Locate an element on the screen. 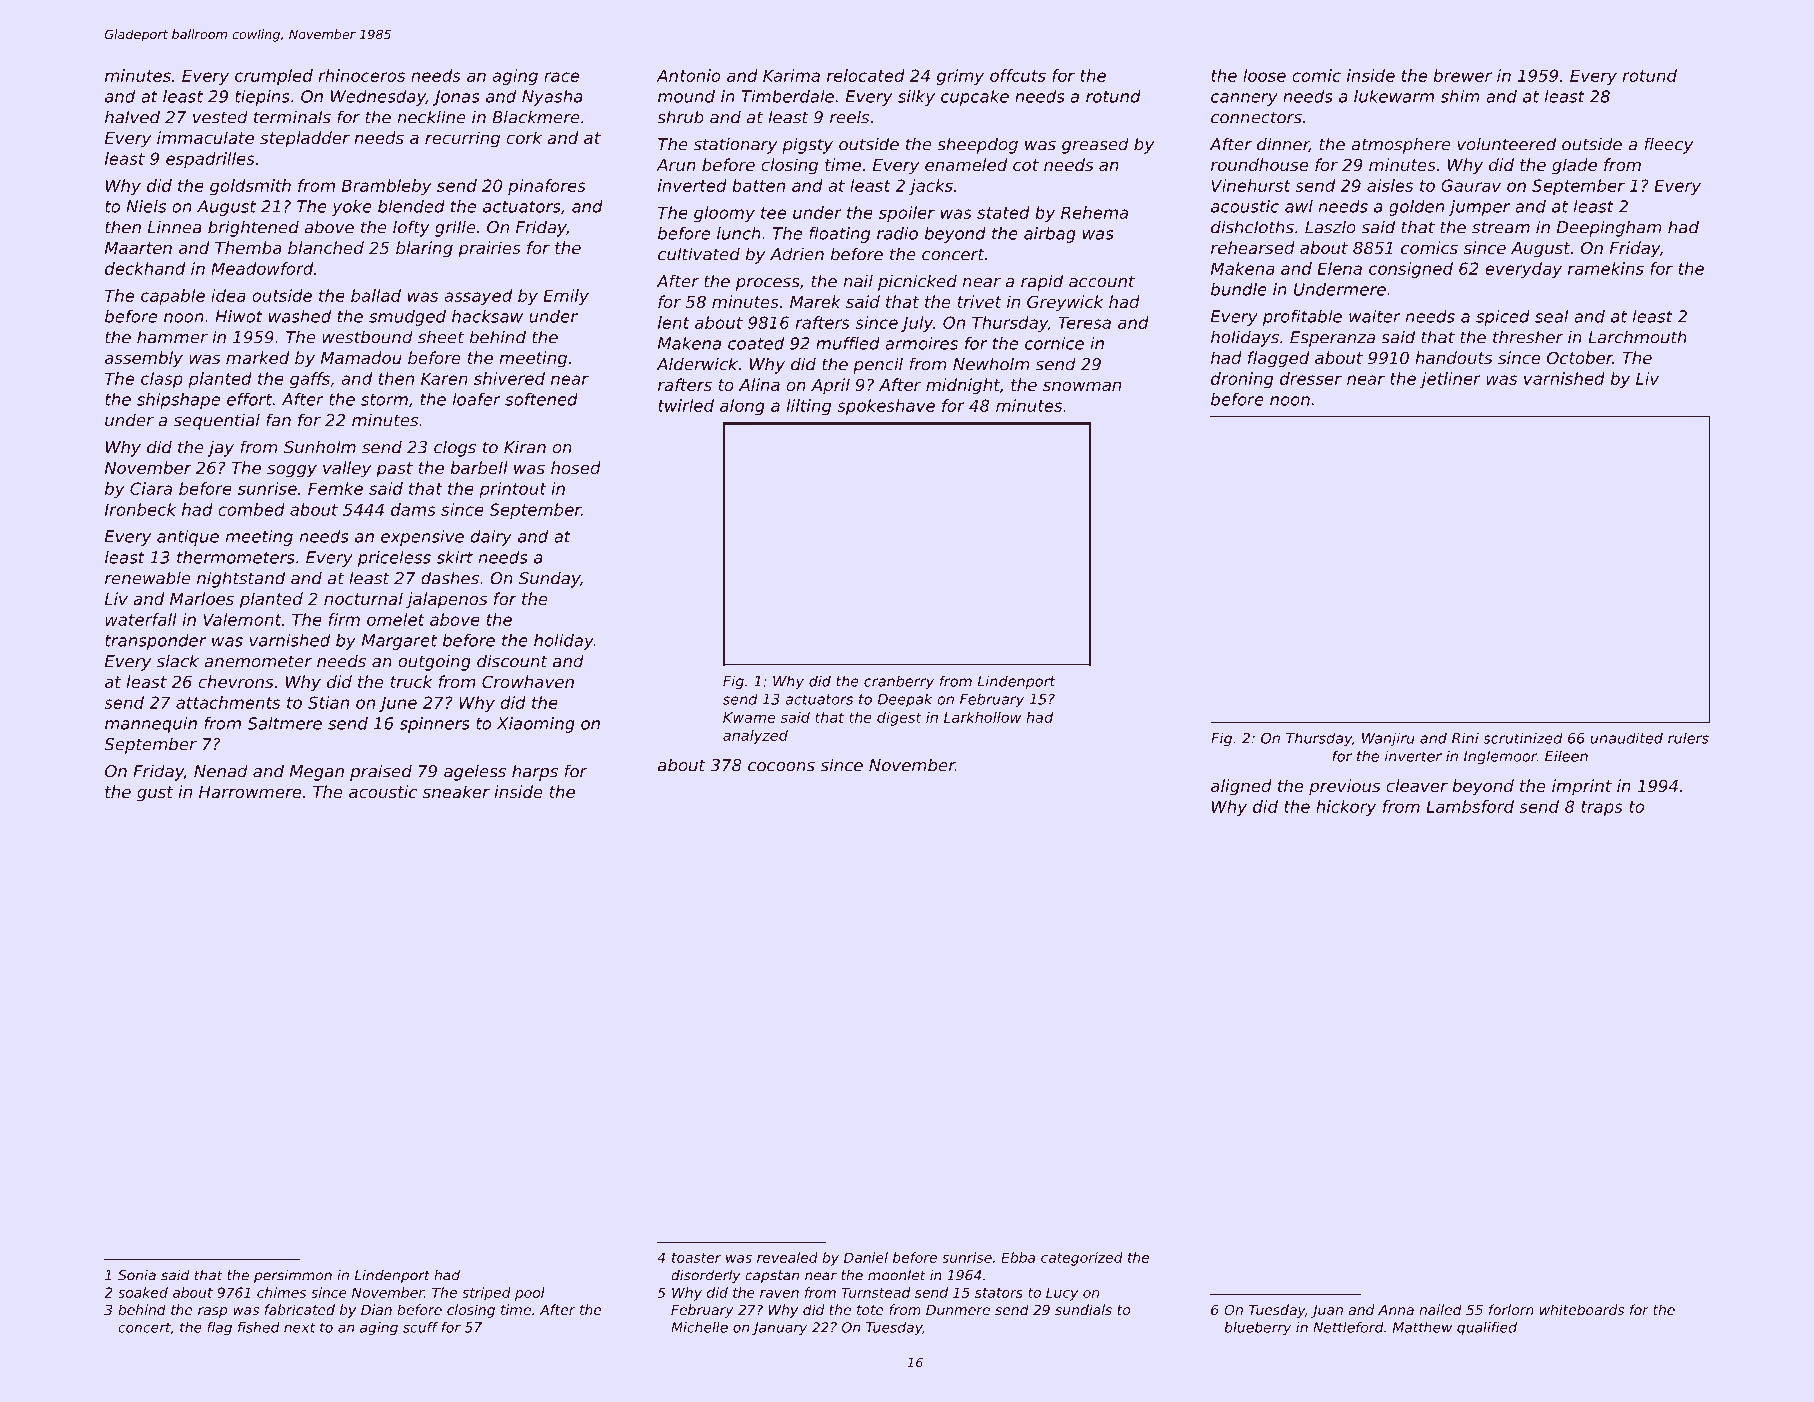  fleecy is located at coordinates (1669, 145).
